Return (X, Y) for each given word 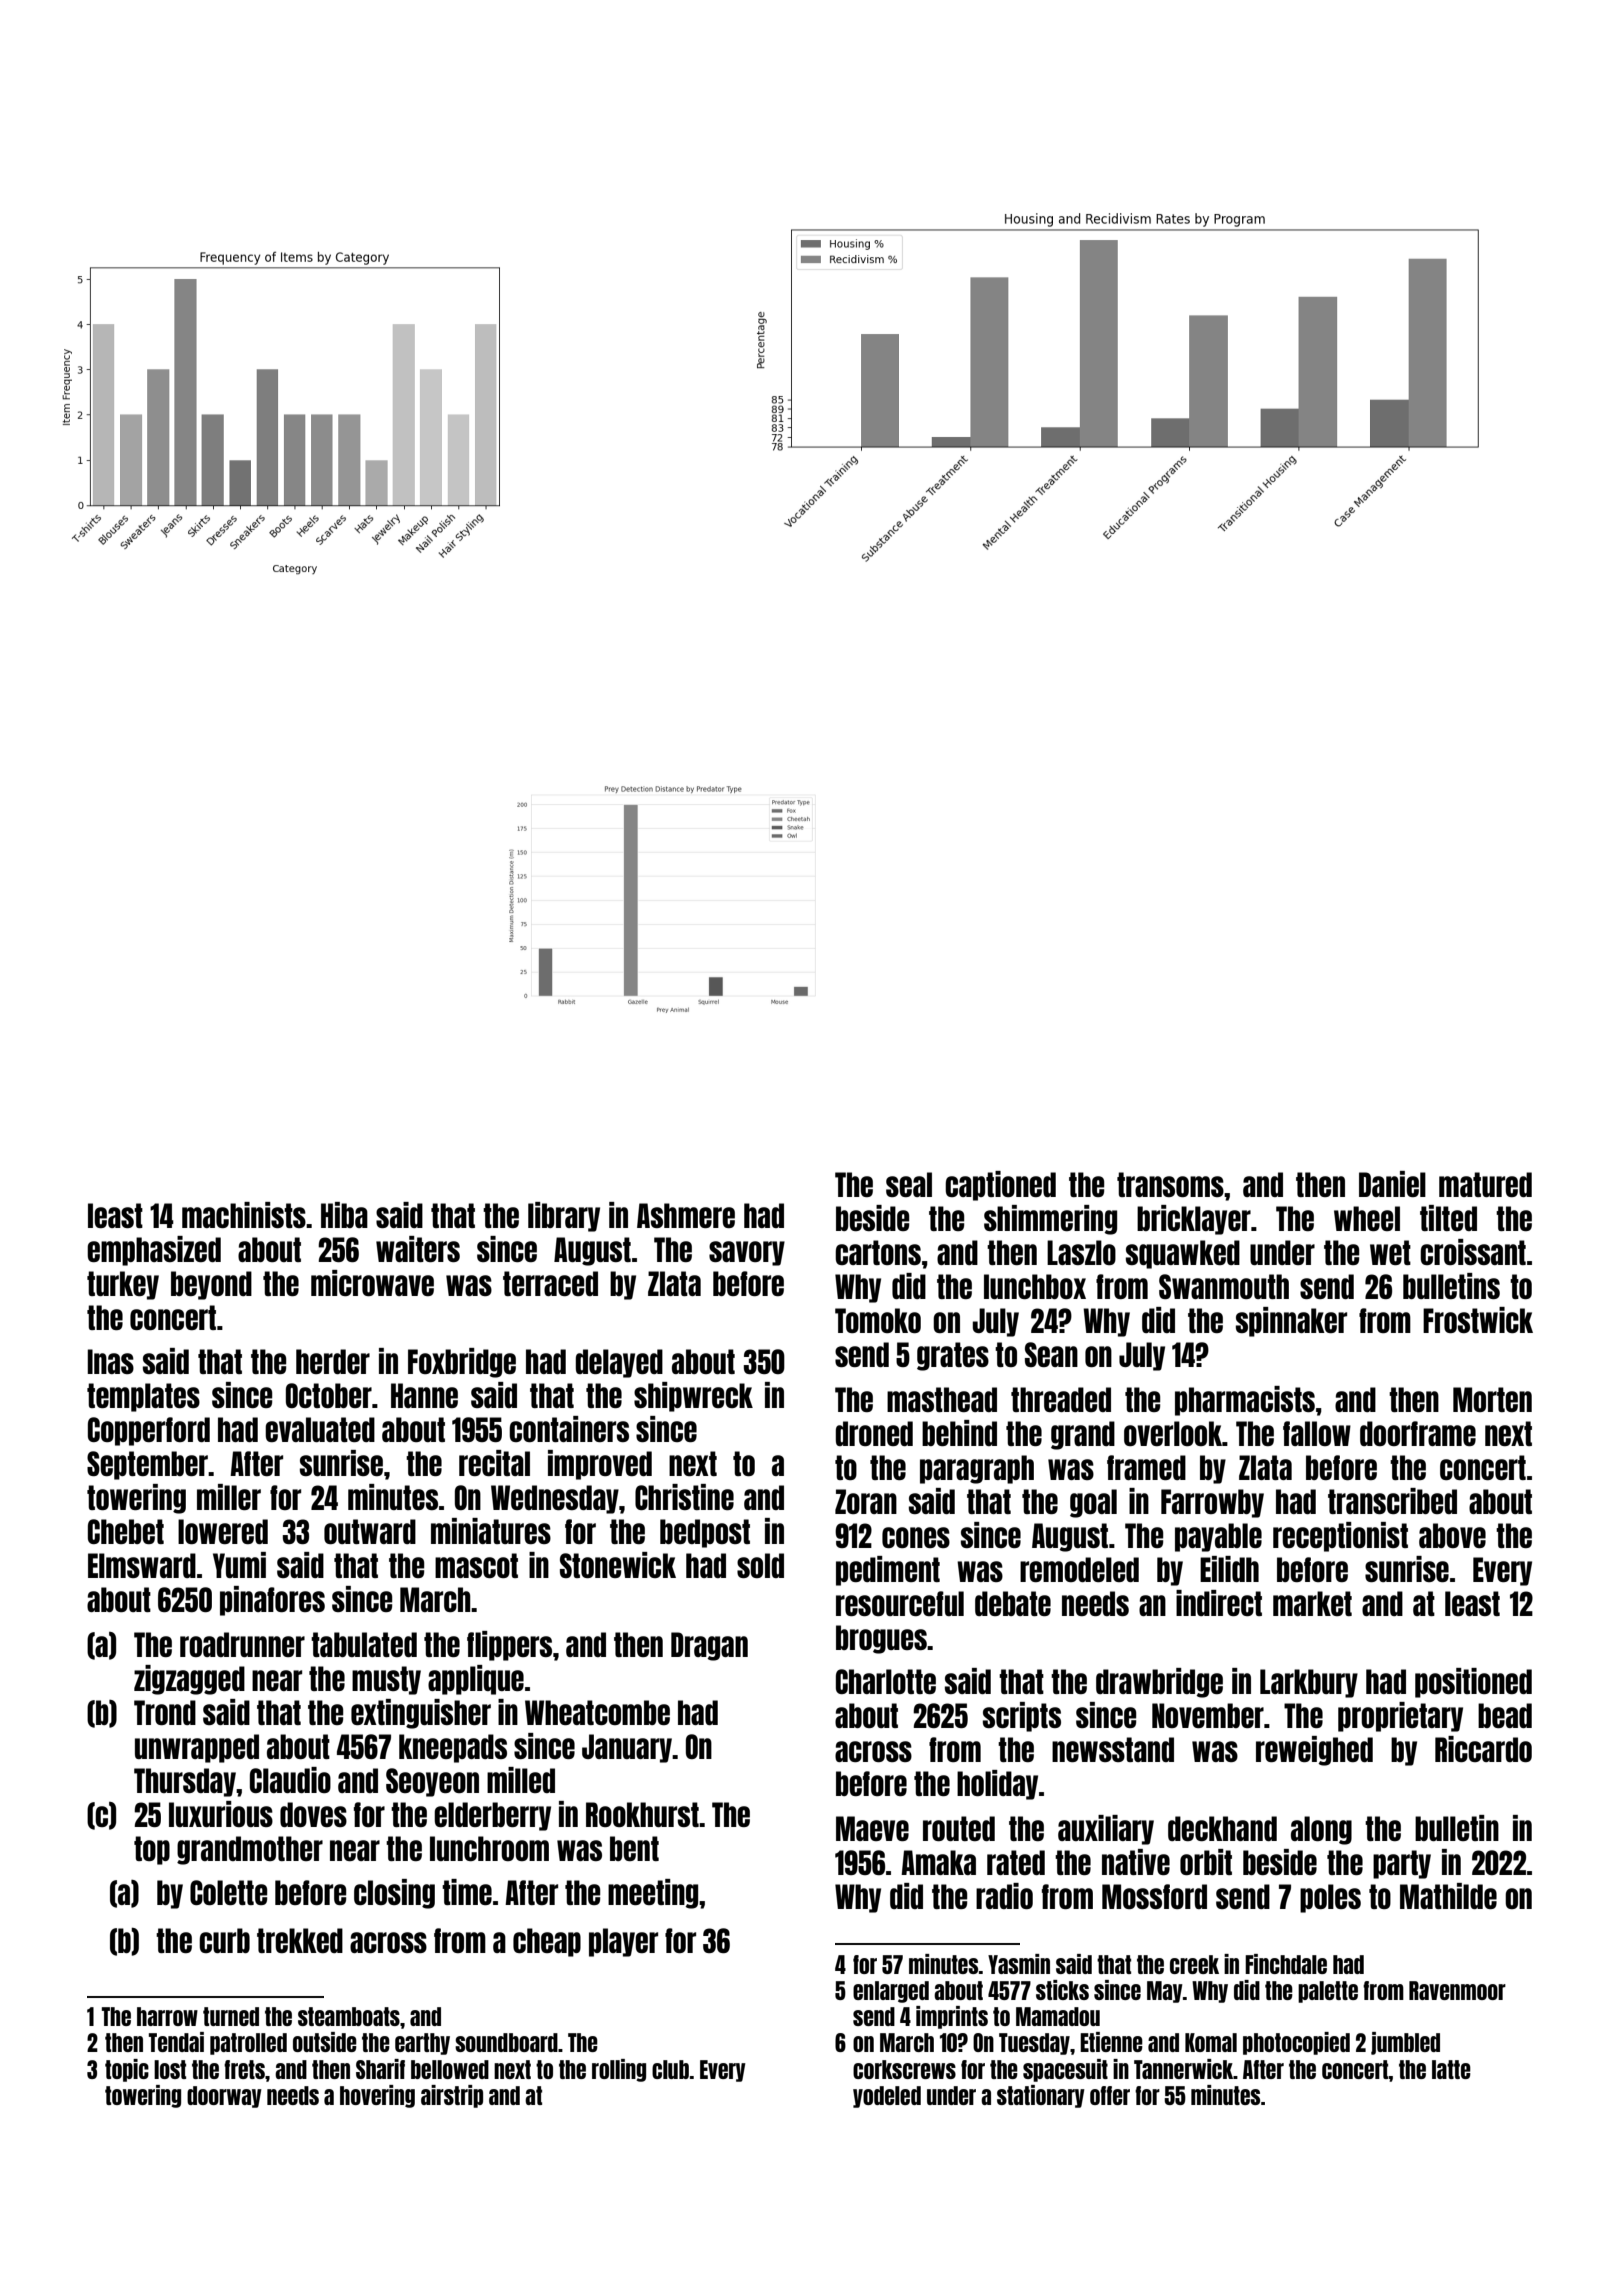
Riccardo (1483, 1749)
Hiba (344, 1215)
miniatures (491, 1531)
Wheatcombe (597, 1712)
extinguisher (421, 1714)
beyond (211, 1285)
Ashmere (686, 1215)
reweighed (1314, 1751)
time (467, 1892)
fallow (1317, 1433)
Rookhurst (642, 1814)
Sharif (380, 2069)
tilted (1448, 1218)
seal (909, 1184)
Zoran (866, 1501)
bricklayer (1194, 1220)
